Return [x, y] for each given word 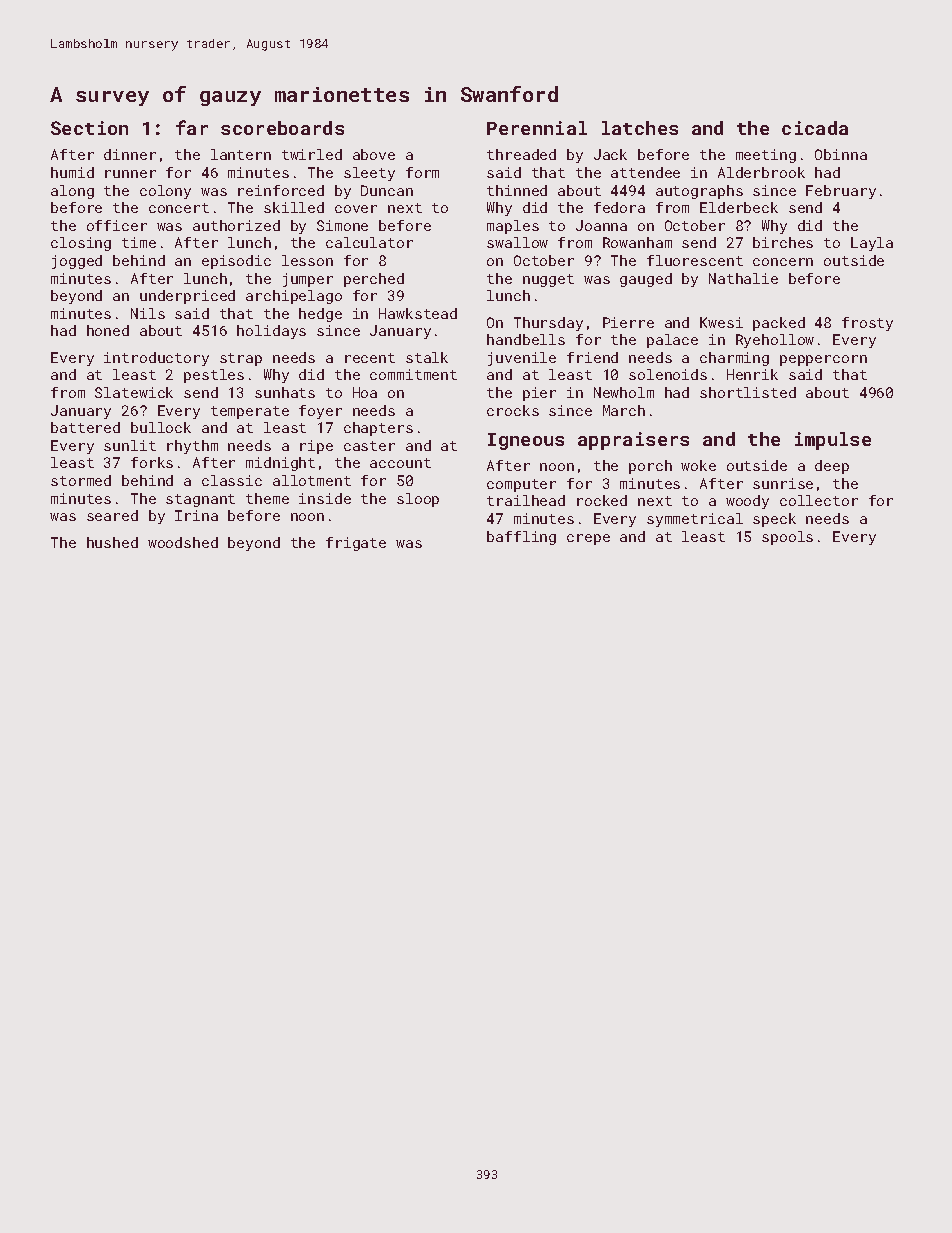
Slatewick [134, 392]
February [841, 192]
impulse [833, 441]
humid [72, 172]
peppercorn [823, 360]
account [400, 463]
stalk [427, 357]
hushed [112, 542]
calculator [369, 242]
